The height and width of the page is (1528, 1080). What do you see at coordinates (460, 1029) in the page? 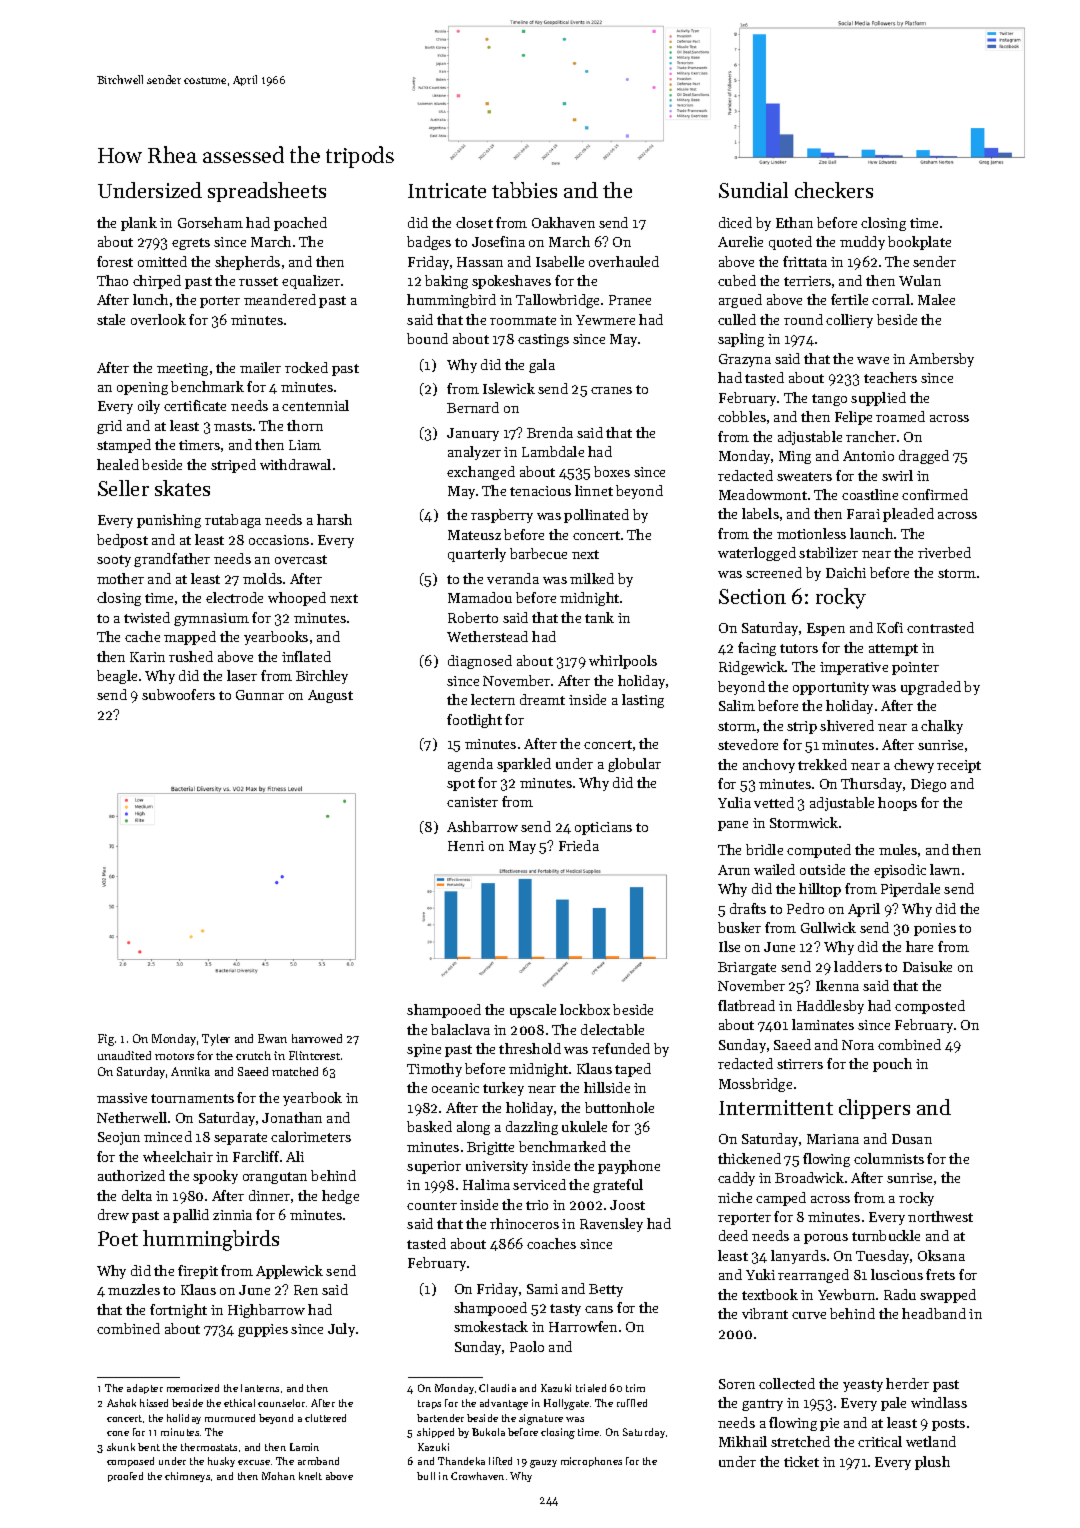
I see `balaclava` at bounding box center [460, 1029].
